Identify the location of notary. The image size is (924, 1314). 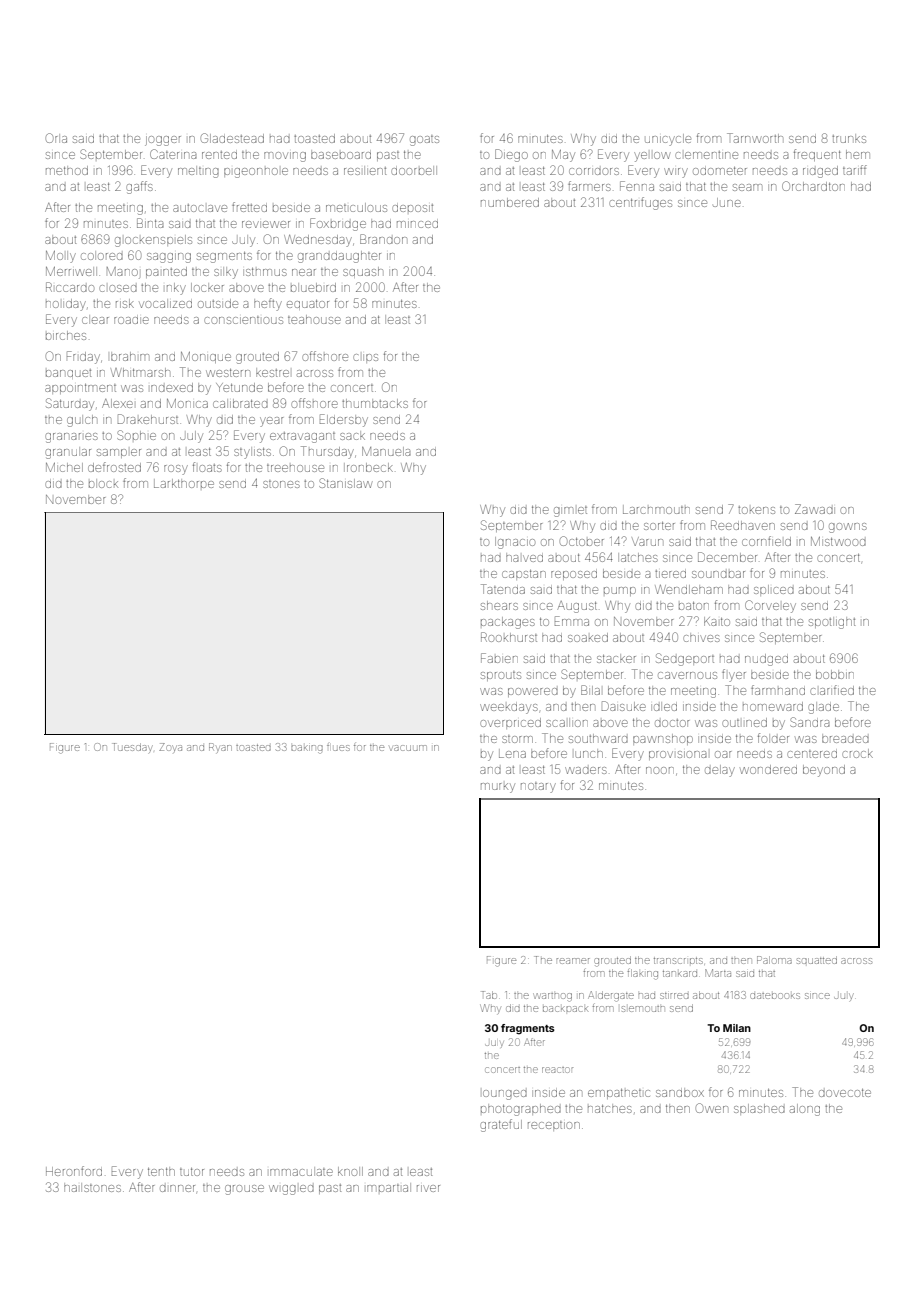
(538, 787).
